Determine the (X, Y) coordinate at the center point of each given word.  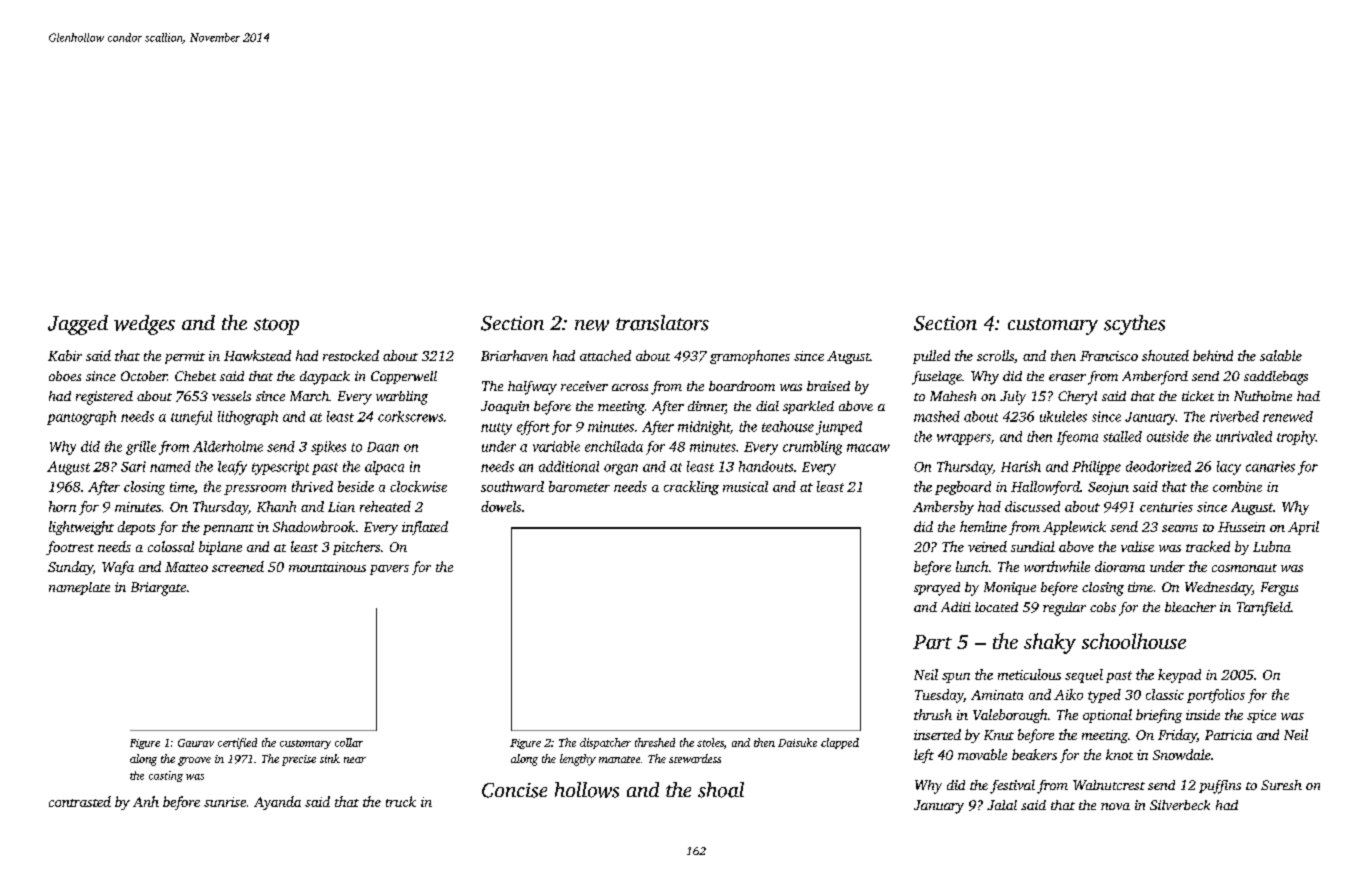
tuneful (191, 418)
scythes (1134, 325)
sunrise (225, 802)
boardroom (742, 386)
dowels (501, 506)
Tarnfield (1264, 609)
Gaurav (196, 743)
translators (662, 323)
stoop (276, 326)
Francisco (1109, 356)
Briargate (158, 589)
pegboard (963, 488)
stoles (710, 742)
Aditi (956, 607)
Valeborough (1010, 716)
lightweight (81, 528)
